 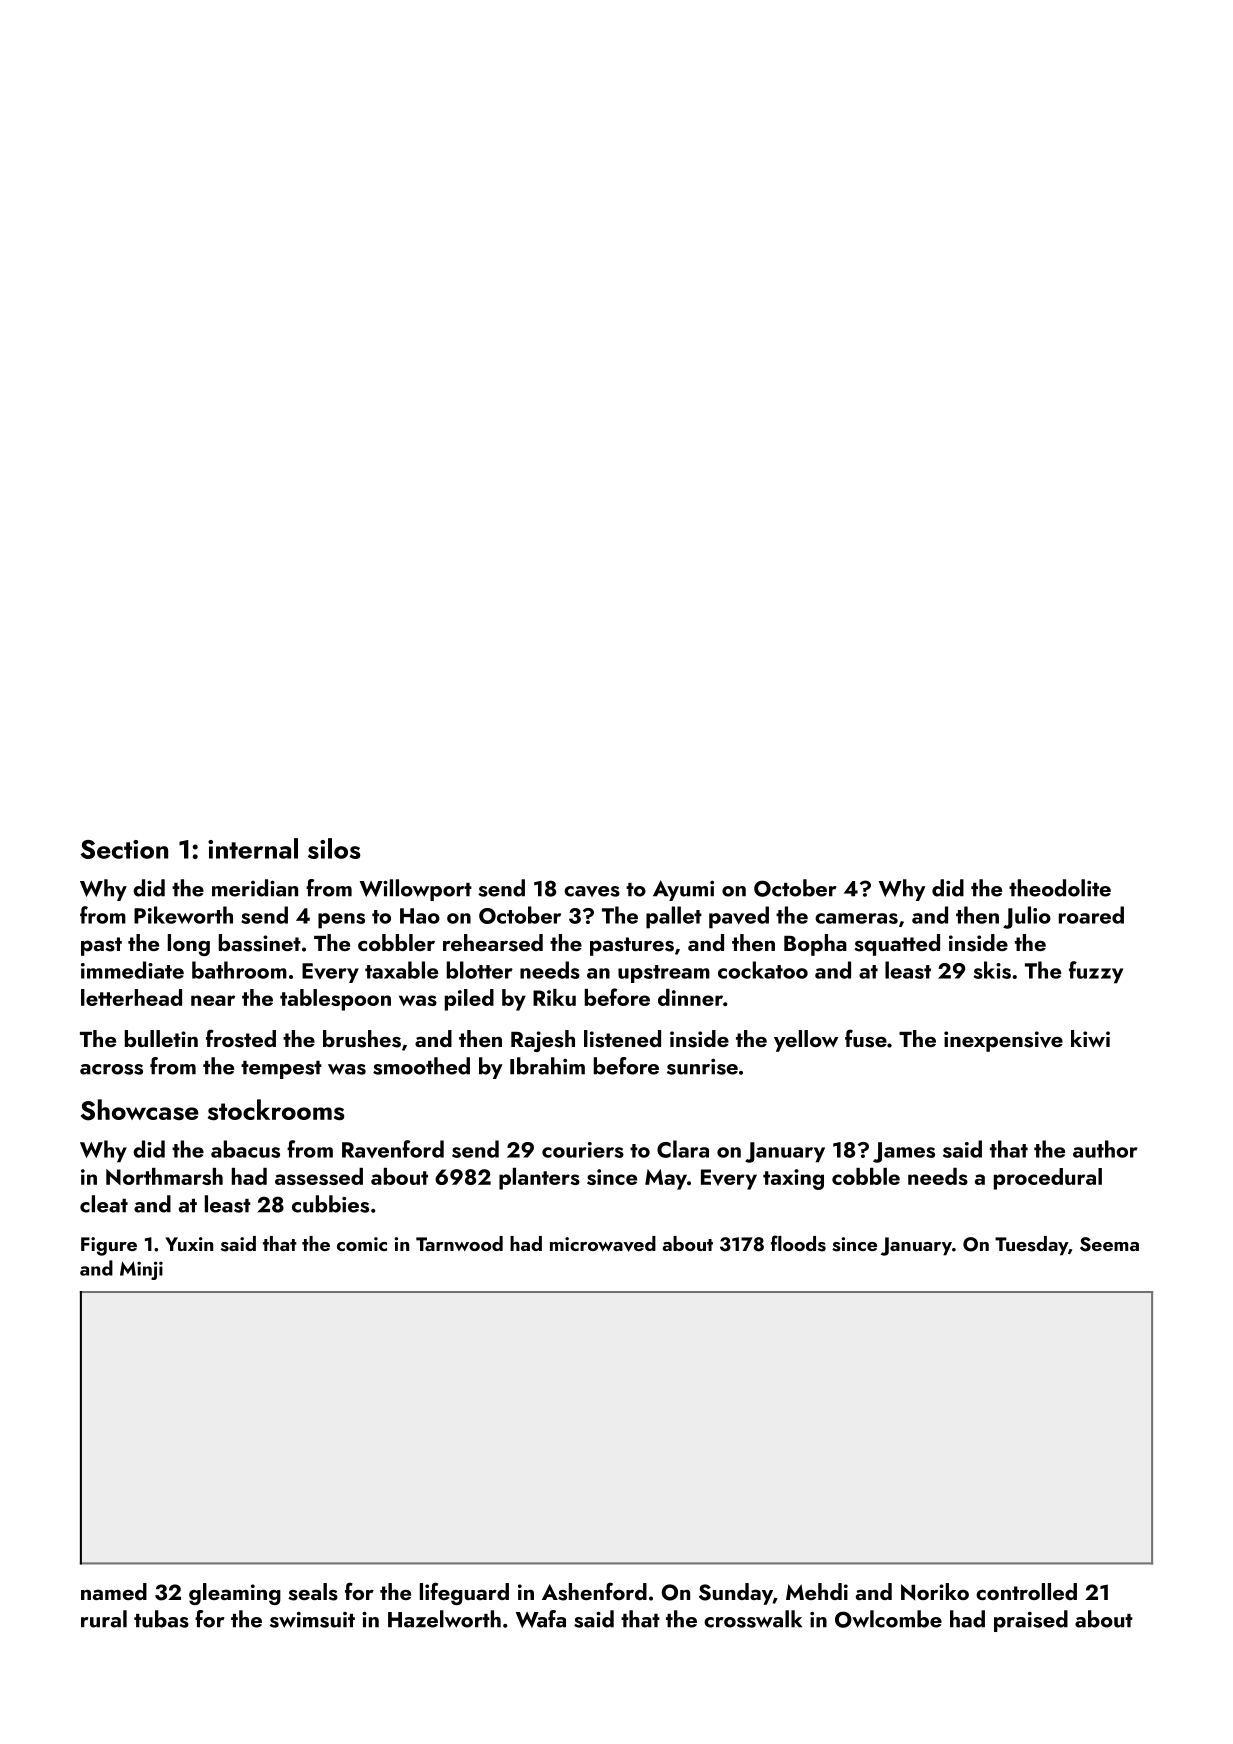 I want to click on James, so click(x=904, y=1152).
